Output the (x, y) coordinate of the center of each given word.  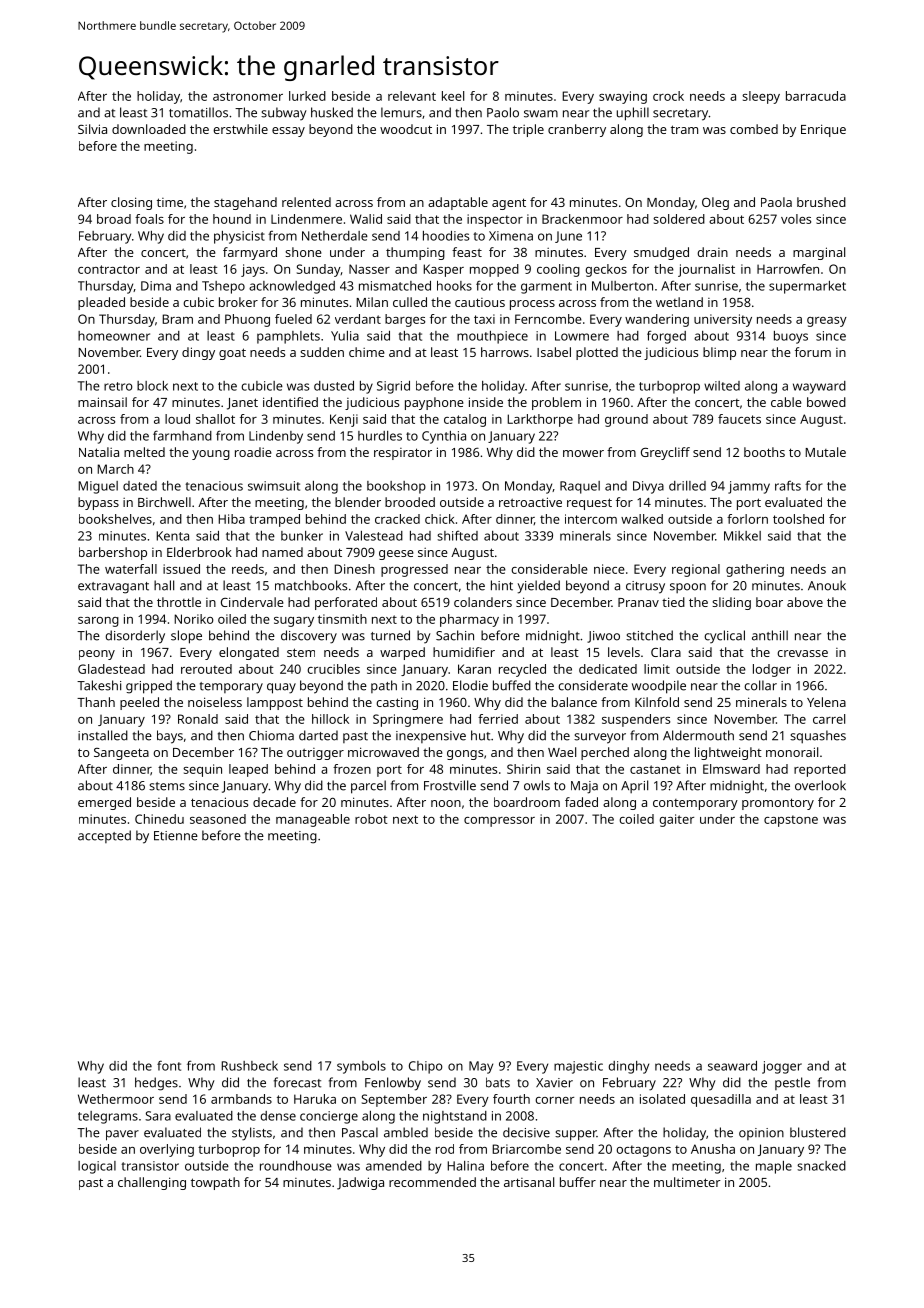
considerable (549, 569)
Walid (366, 219)
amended (394, 1166)
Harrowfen (788, 269)
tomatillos (198, 112)
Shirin (523, 769)
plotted (597, 353)
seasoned (218, 819)
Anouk (827, 585)
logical (97, 1167)
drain (712, 252)
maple (774, 1167)
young (211, 455)
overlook (820, 785)
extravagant (113, 588)
